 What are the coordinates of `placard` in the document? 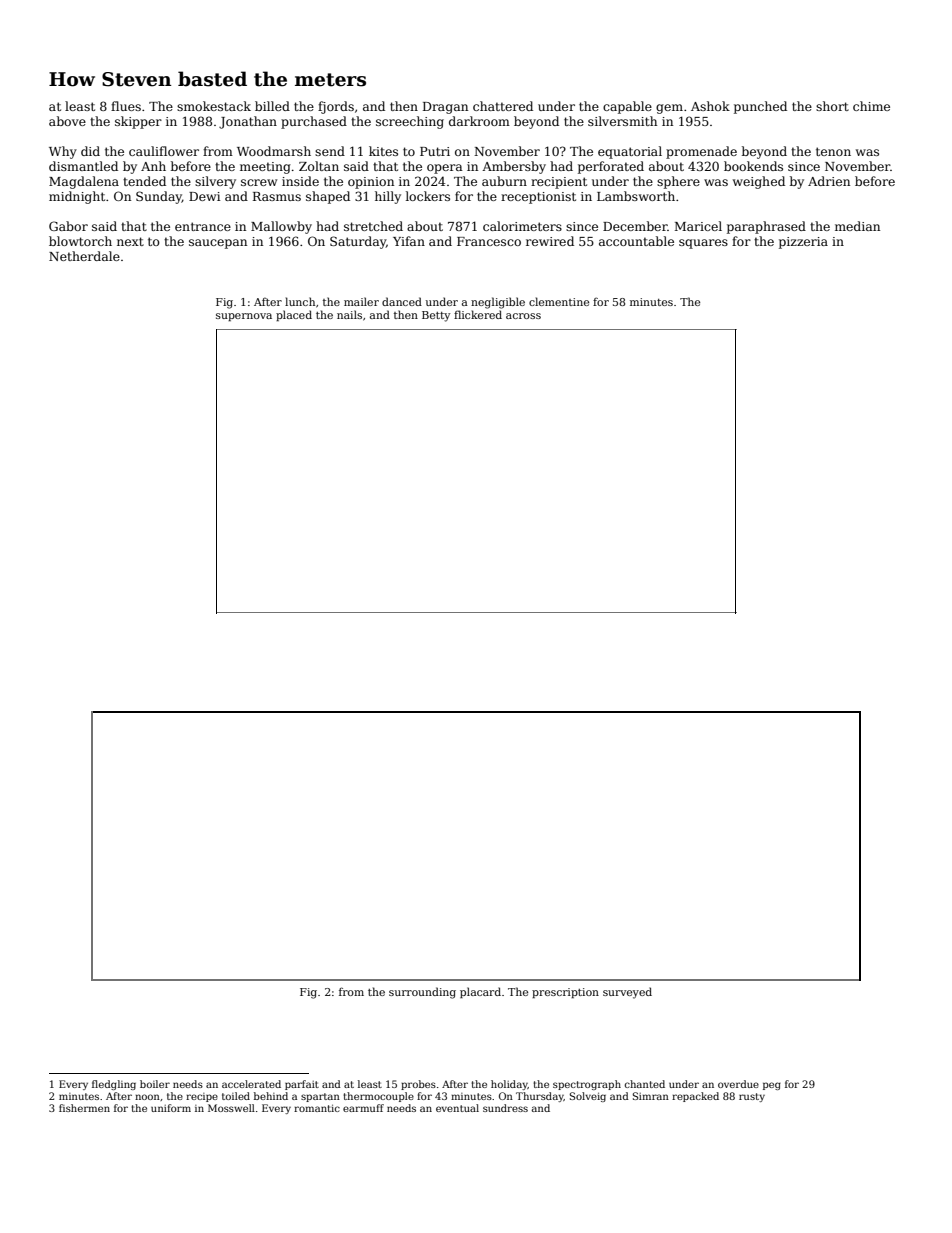 It's located at (480, 992).
